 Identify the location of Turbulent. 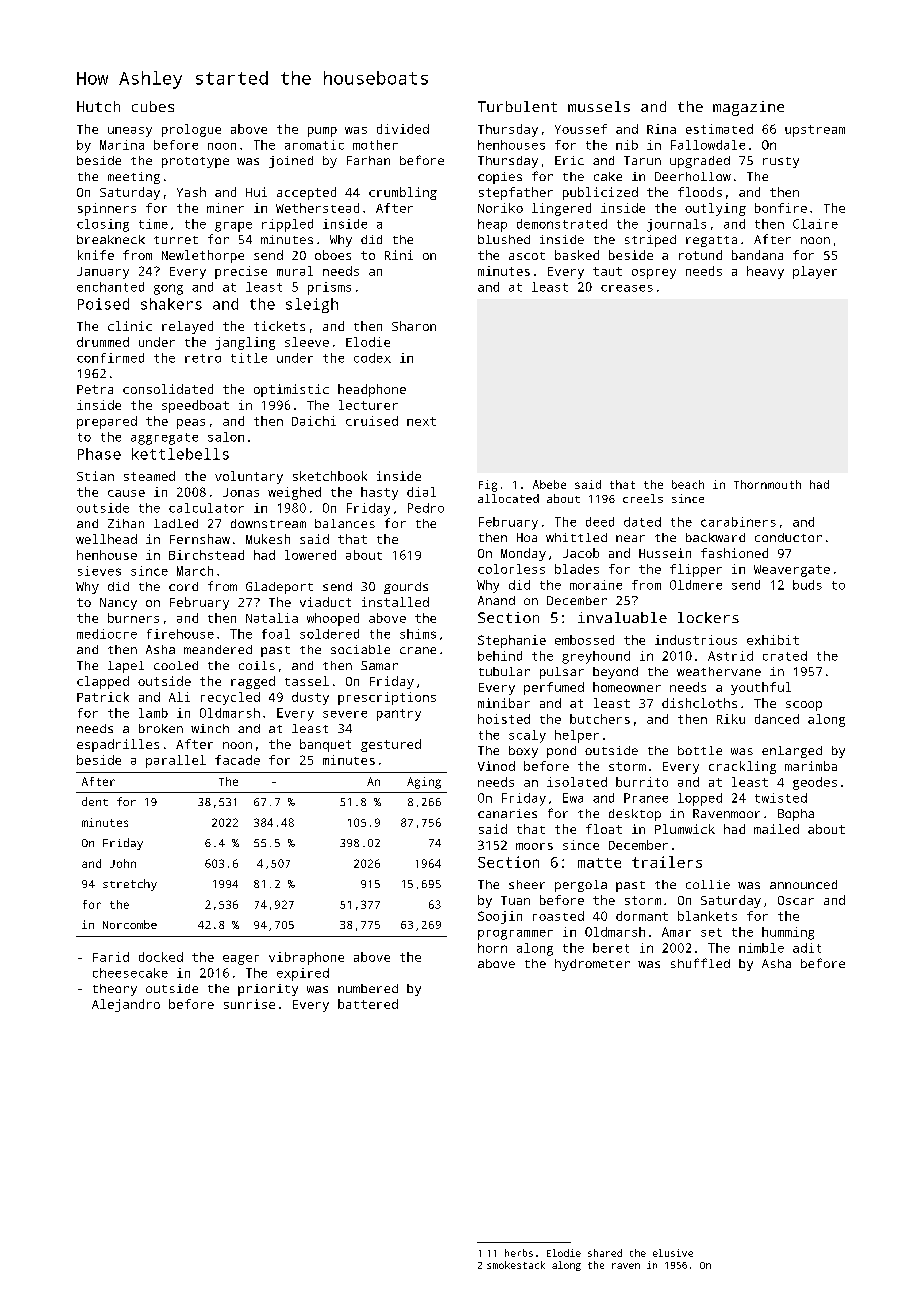
(517, 106).
